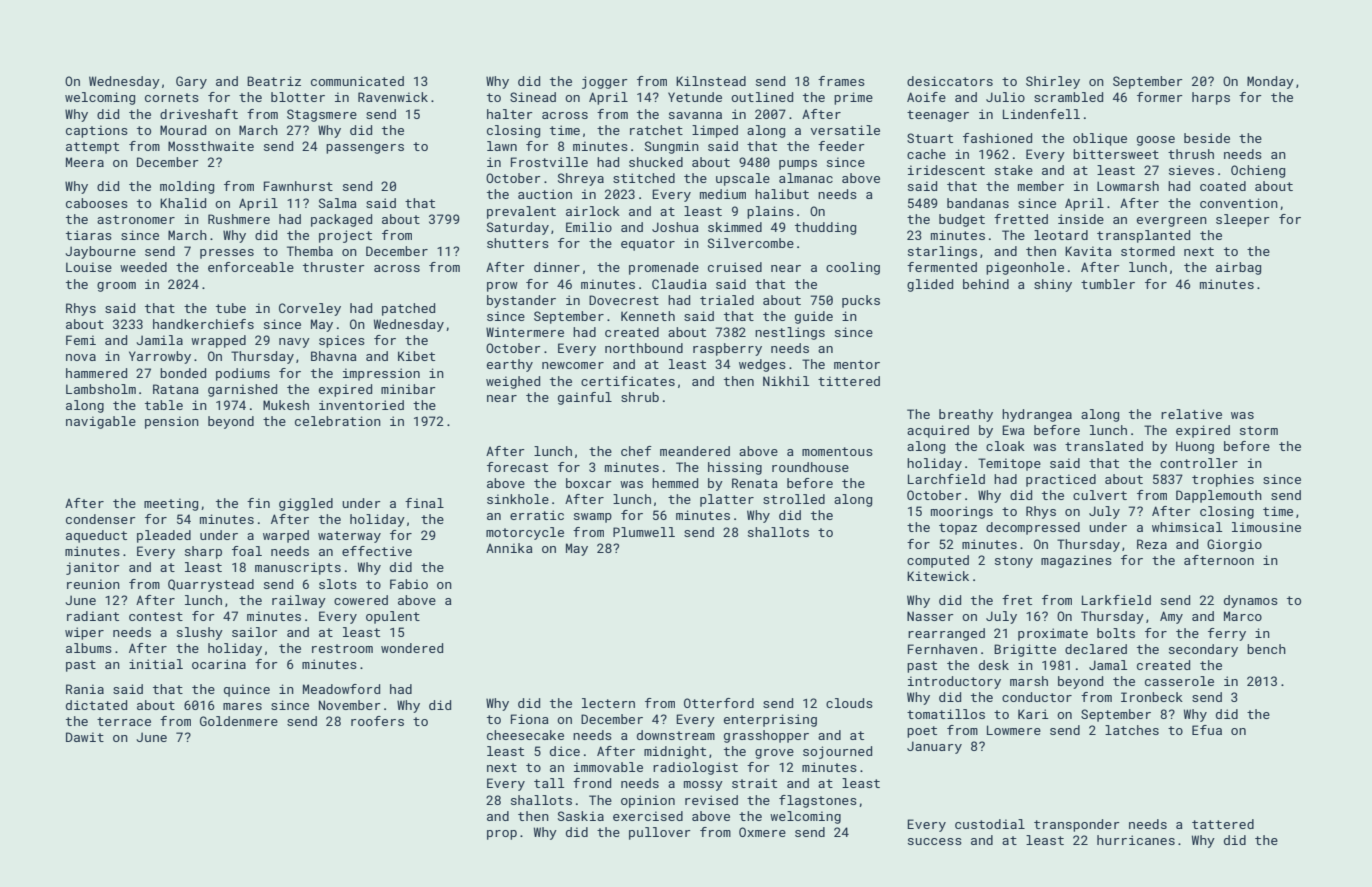  What do you see at coordinates (97, 203) in the screenshot?
I see `cabooses` at bounding box center [97, 203].
